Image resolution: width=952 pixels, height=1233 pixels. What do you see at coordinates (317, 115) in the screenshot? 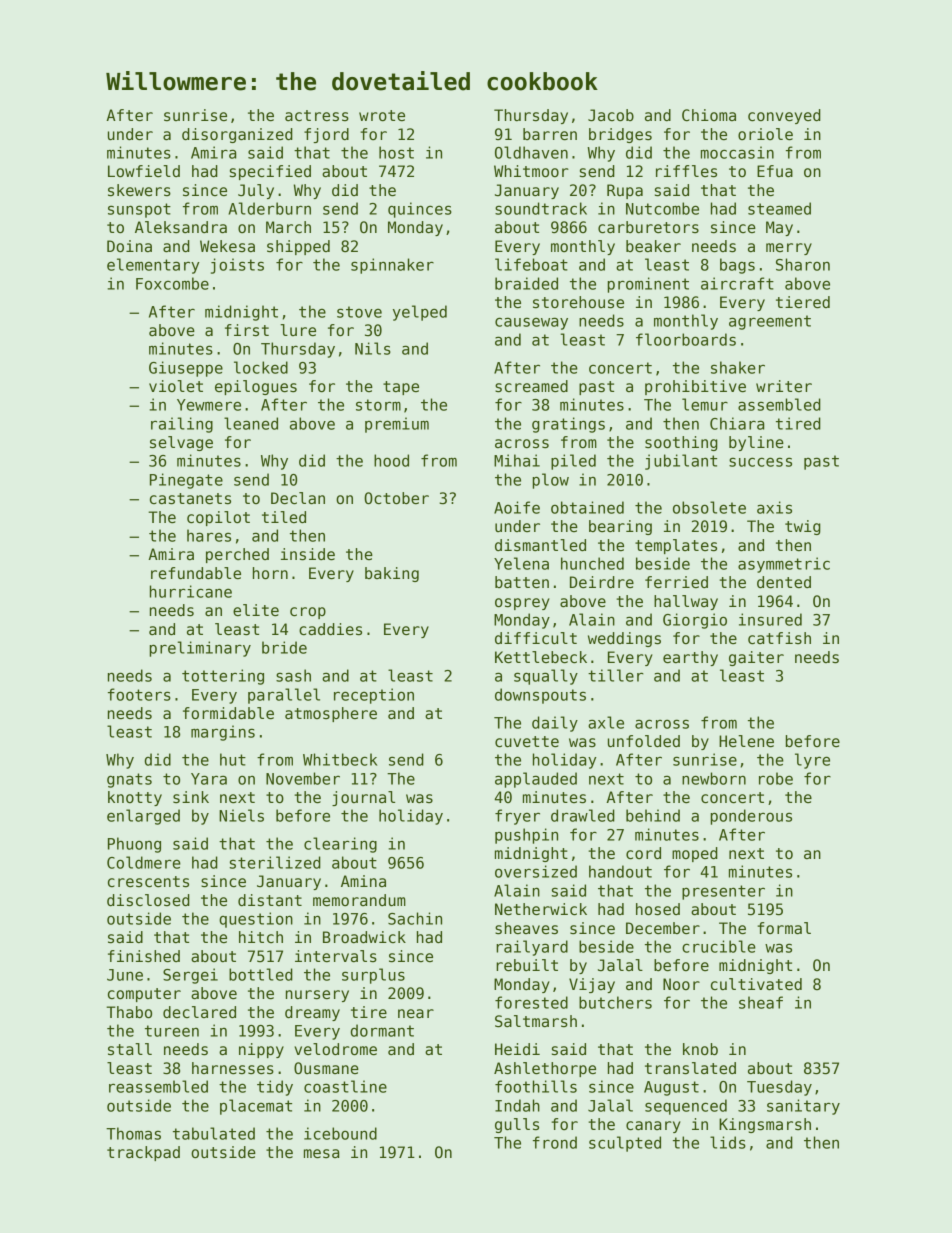
I see `actress` at bounding box center [317, 115].
